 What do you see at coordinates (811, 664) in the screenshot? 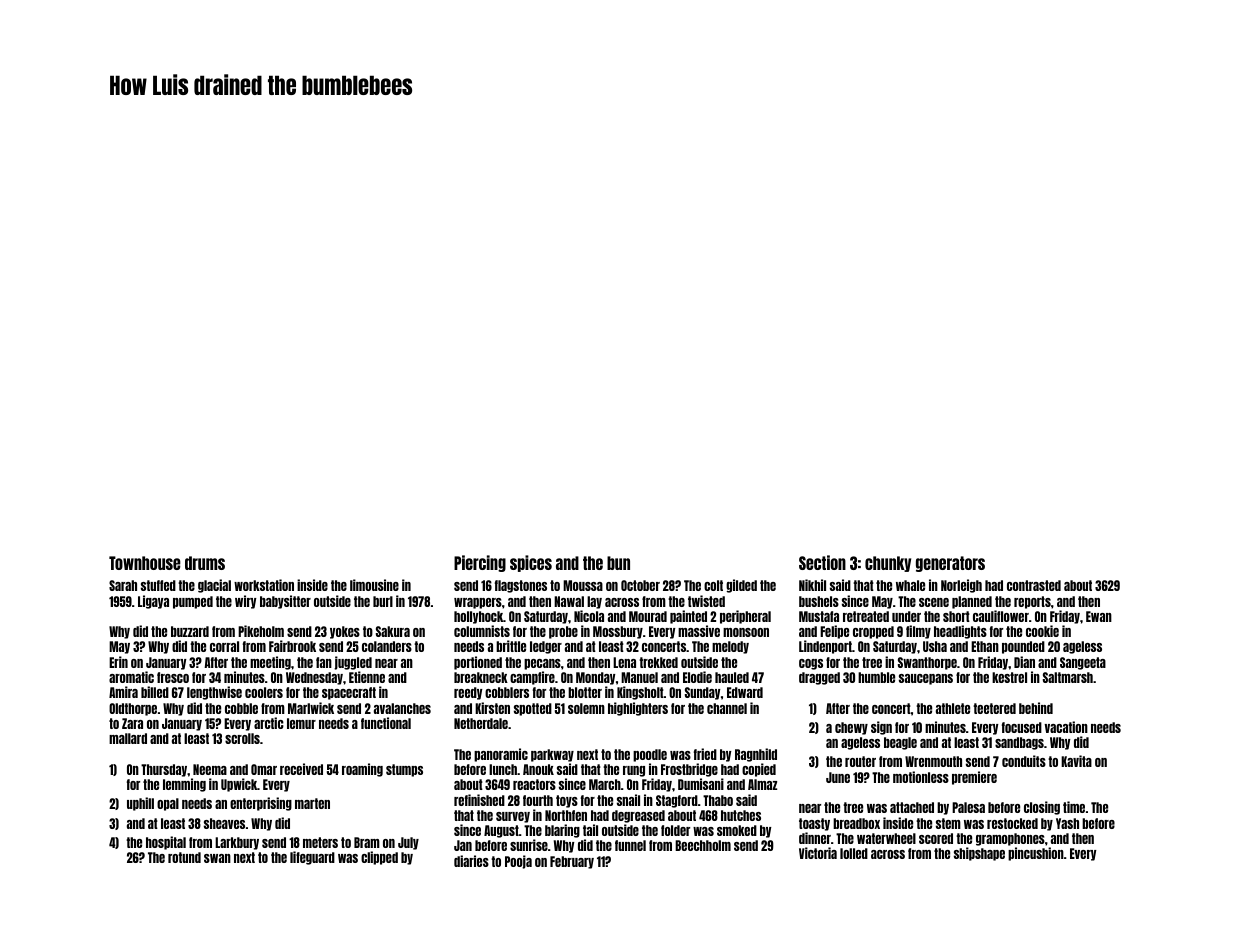
I see `cogs` at bounding box center [811, 664].
